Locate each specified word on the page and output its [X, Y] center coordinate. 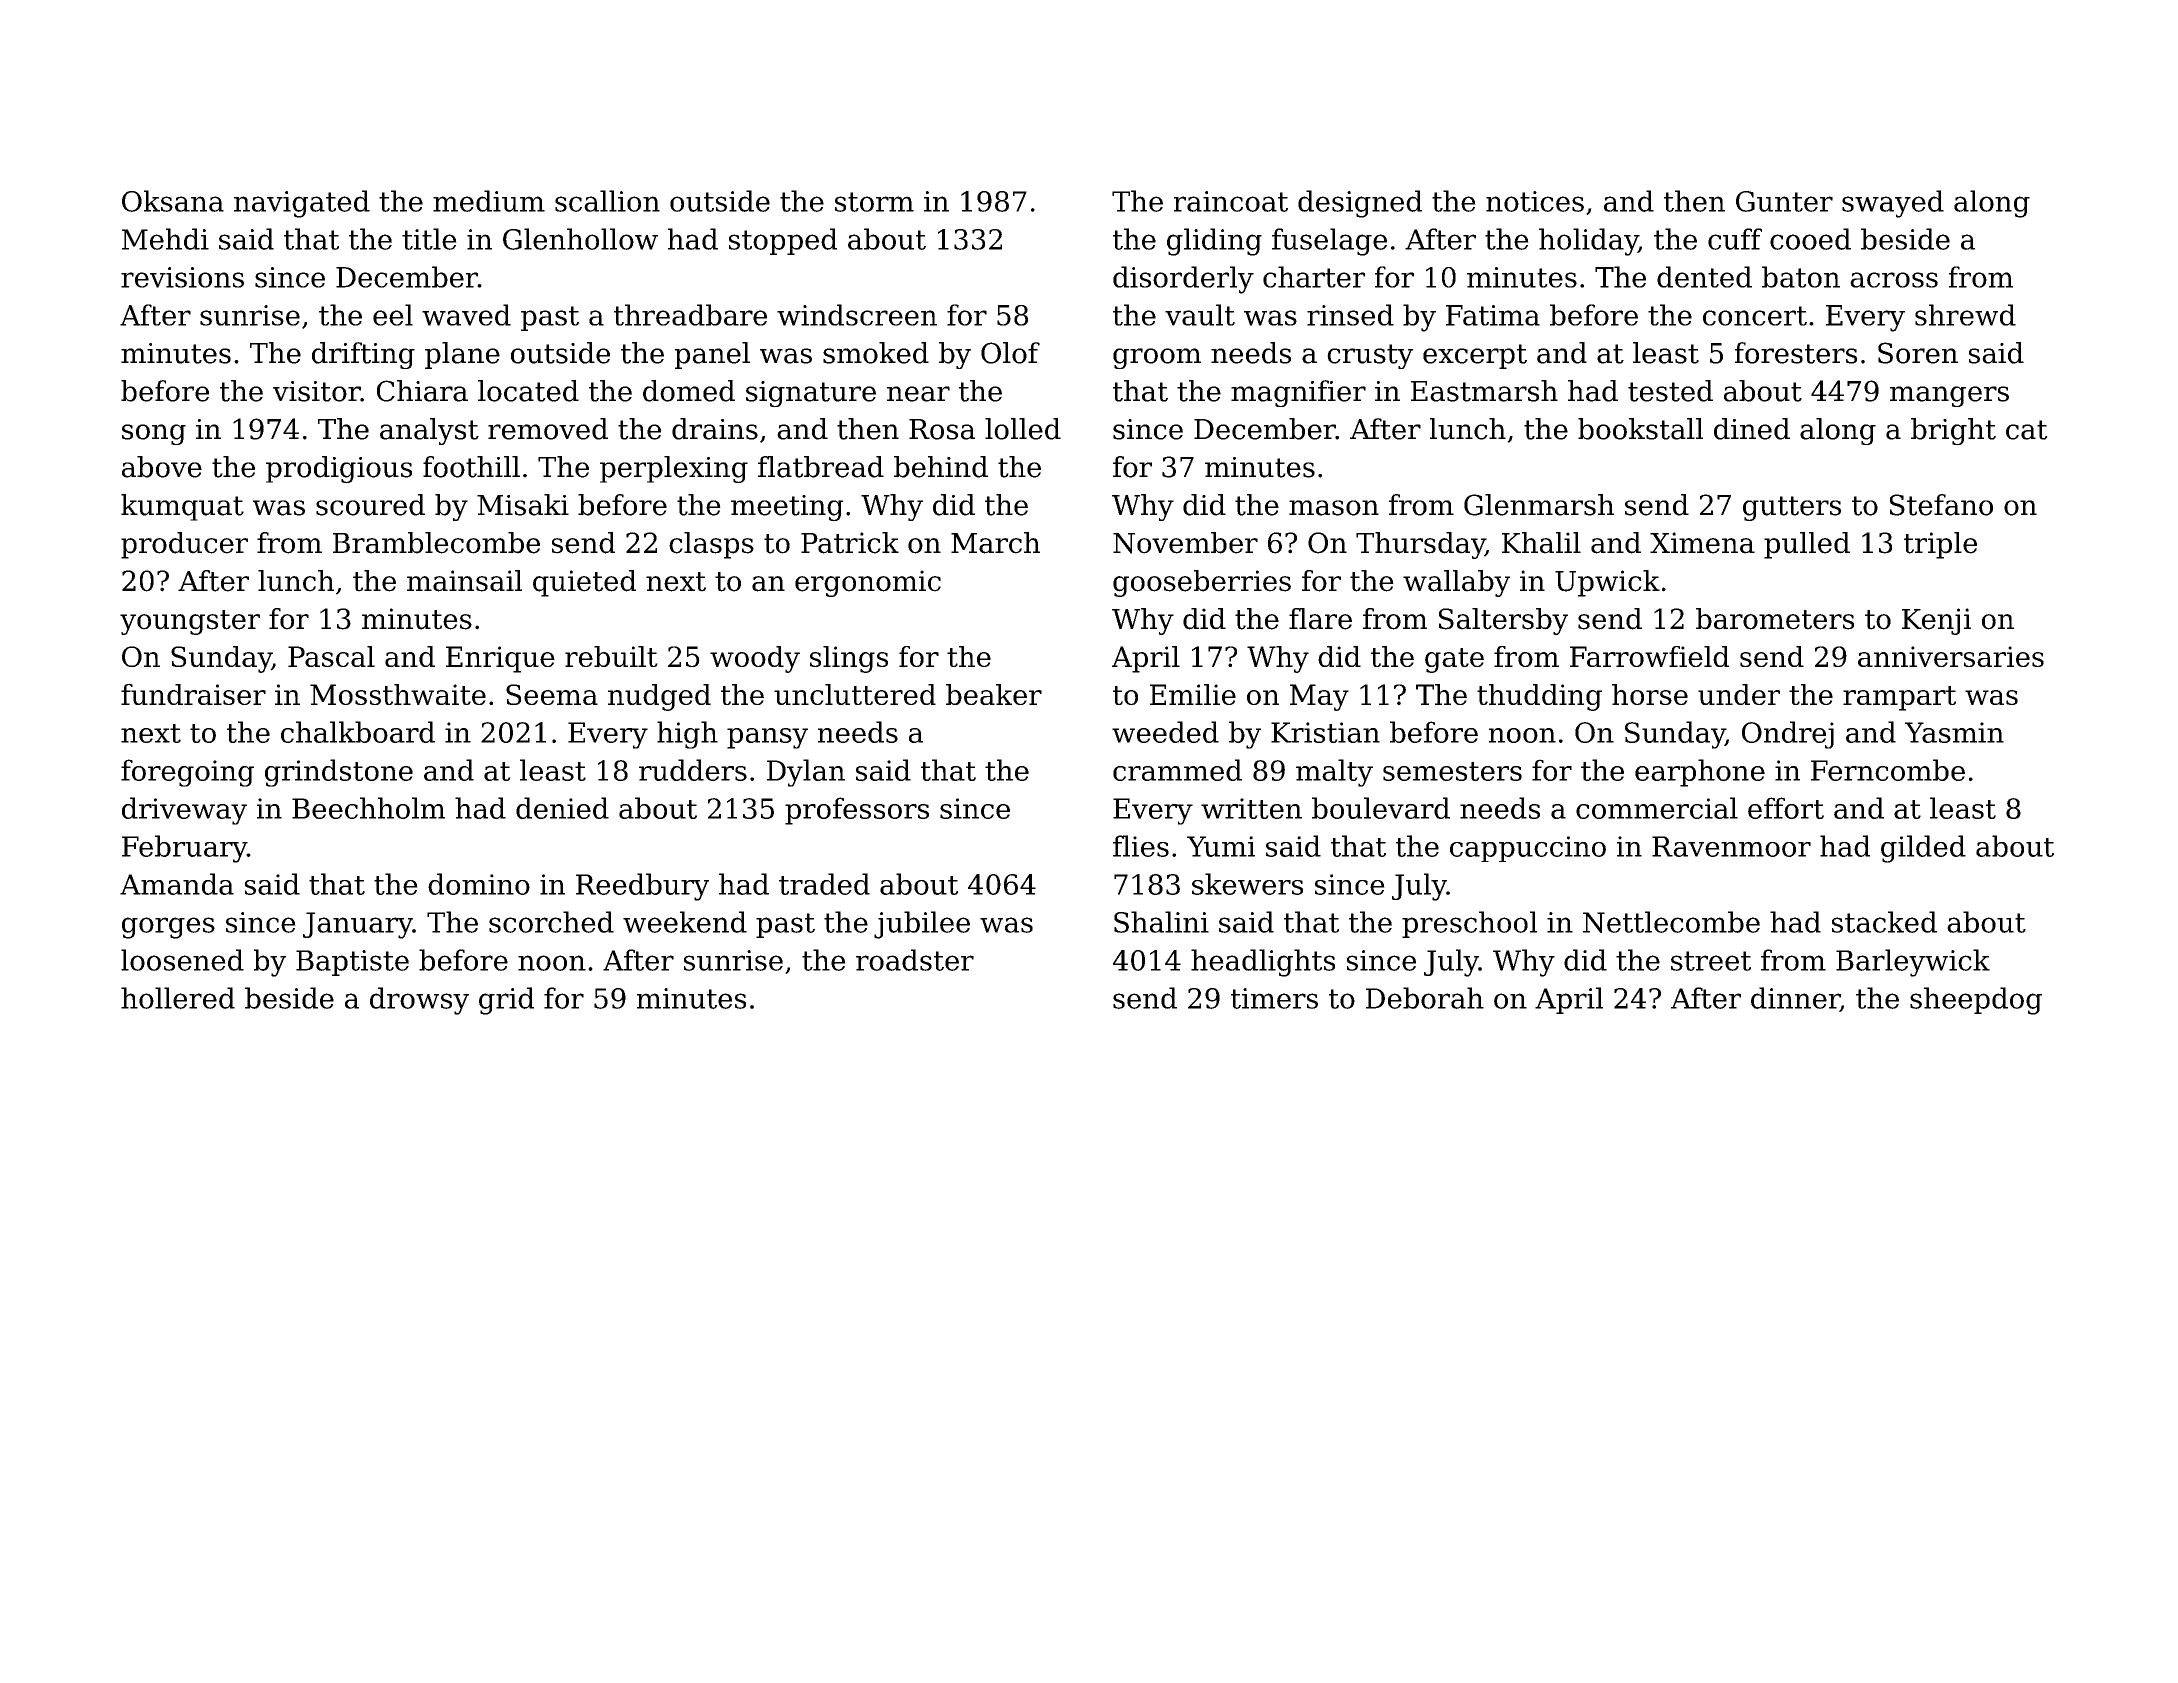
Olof [1010, 353]
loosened [182, 960]
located [528, 391]
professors [857, 811]
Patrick [850, 543]
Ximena [1702, 543]
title [429, 239]
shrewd [1965, 315]
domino [479, 884]
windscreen [857, 315]
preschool [1469, 924]
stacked [1884, 922]
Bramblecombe [436, 543]
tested [1670, 391]
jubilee [922, 925]
